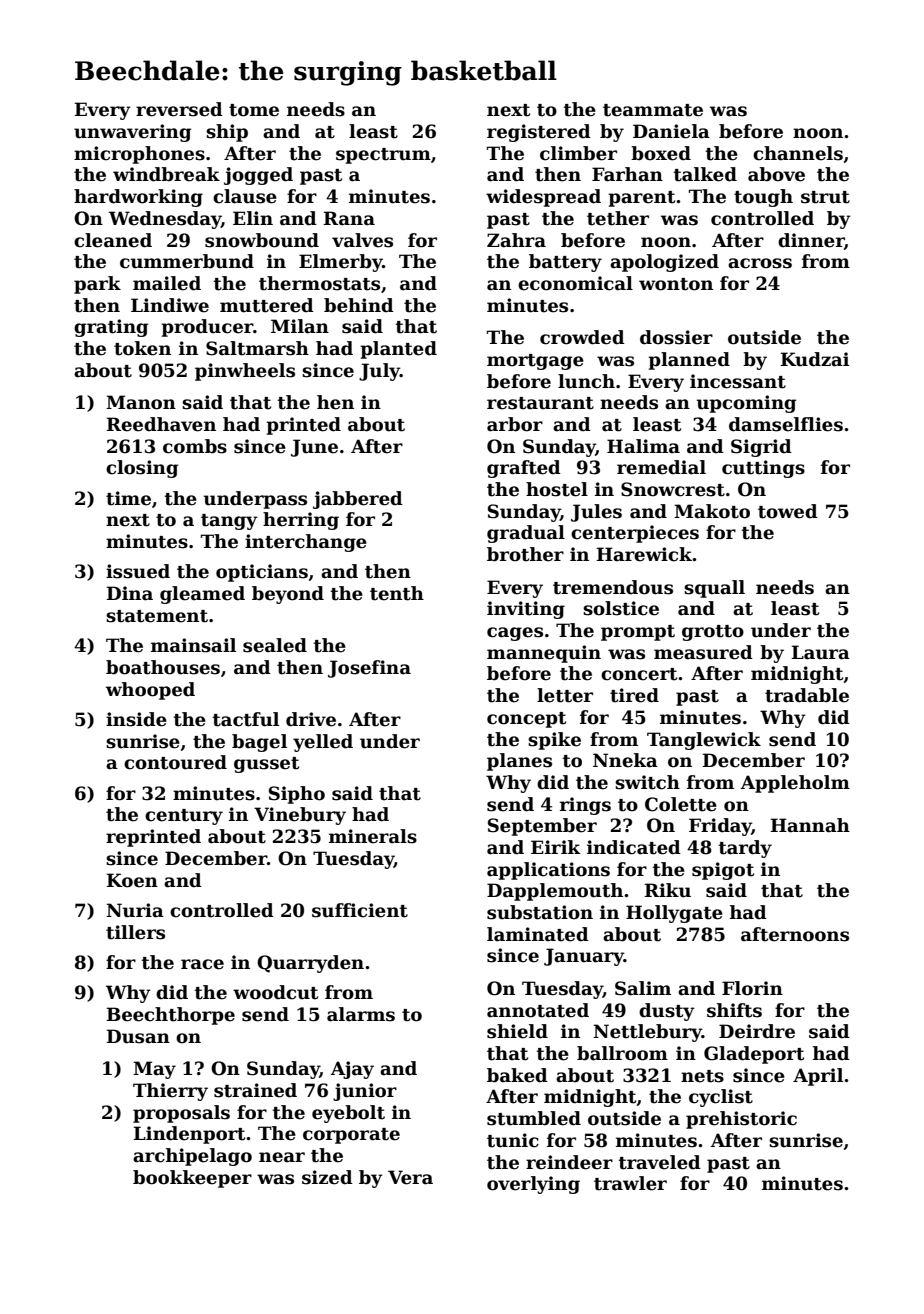 This image has width=924, height=1314. What do you see at coordinates (752, 988) in the image?
I see `Florin` at bounding box center [752, 988].
